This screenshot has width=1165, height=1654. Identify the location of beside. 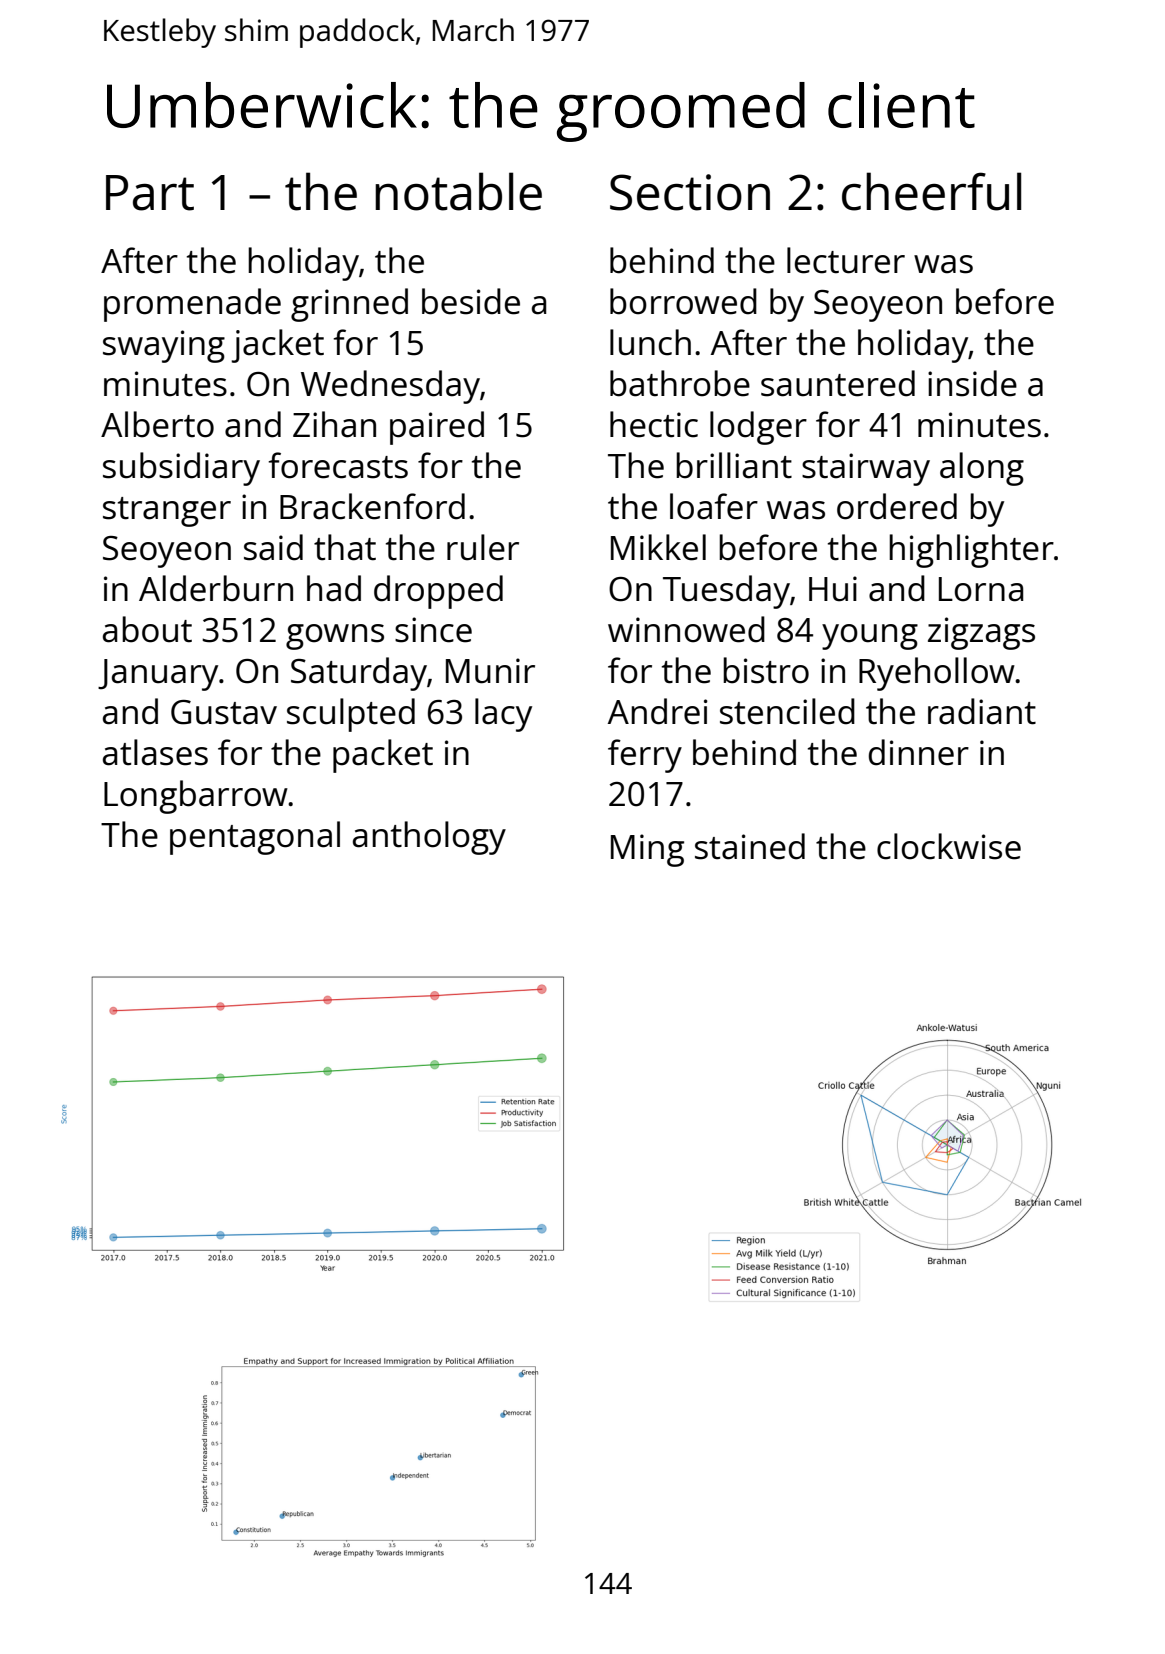
(471, 301).
